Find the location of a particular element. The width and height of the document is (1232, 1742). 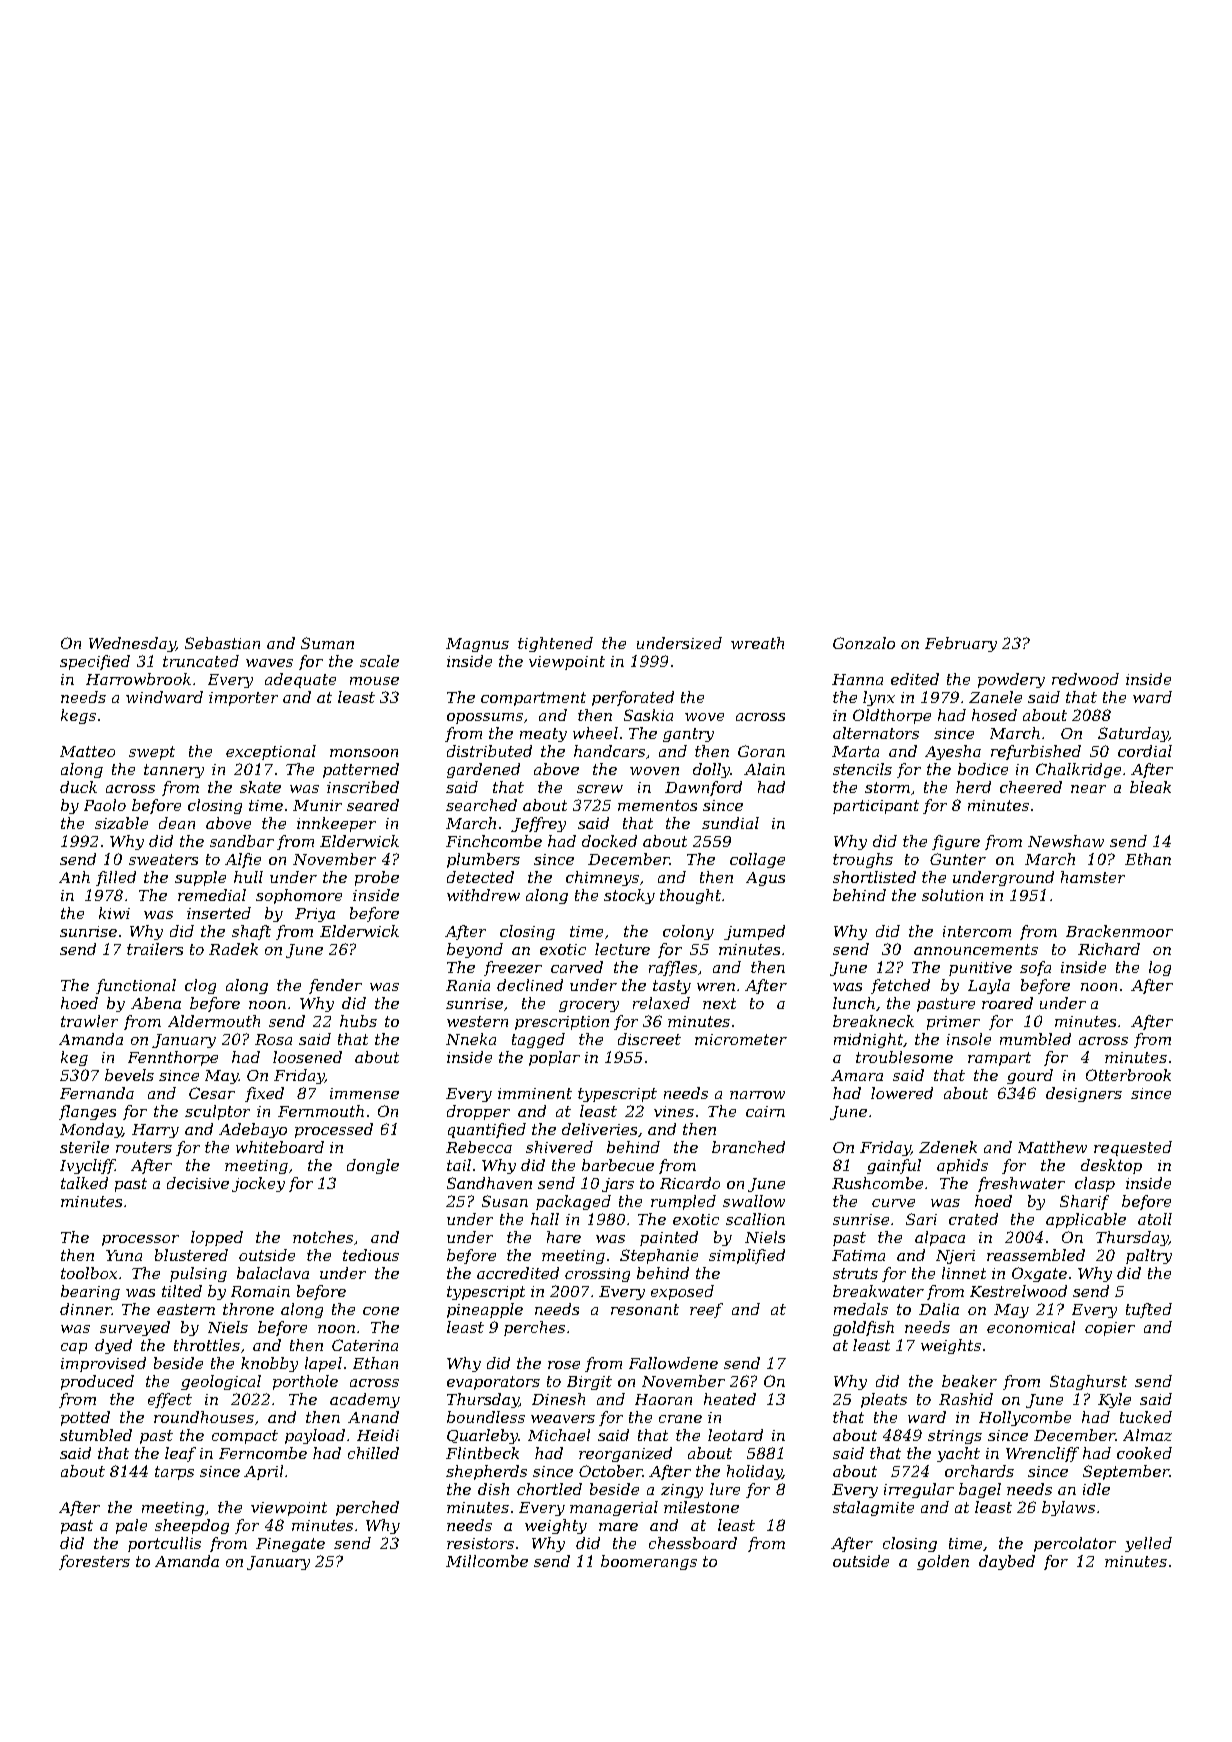

knobby is located at coordinates (269, 1364).
